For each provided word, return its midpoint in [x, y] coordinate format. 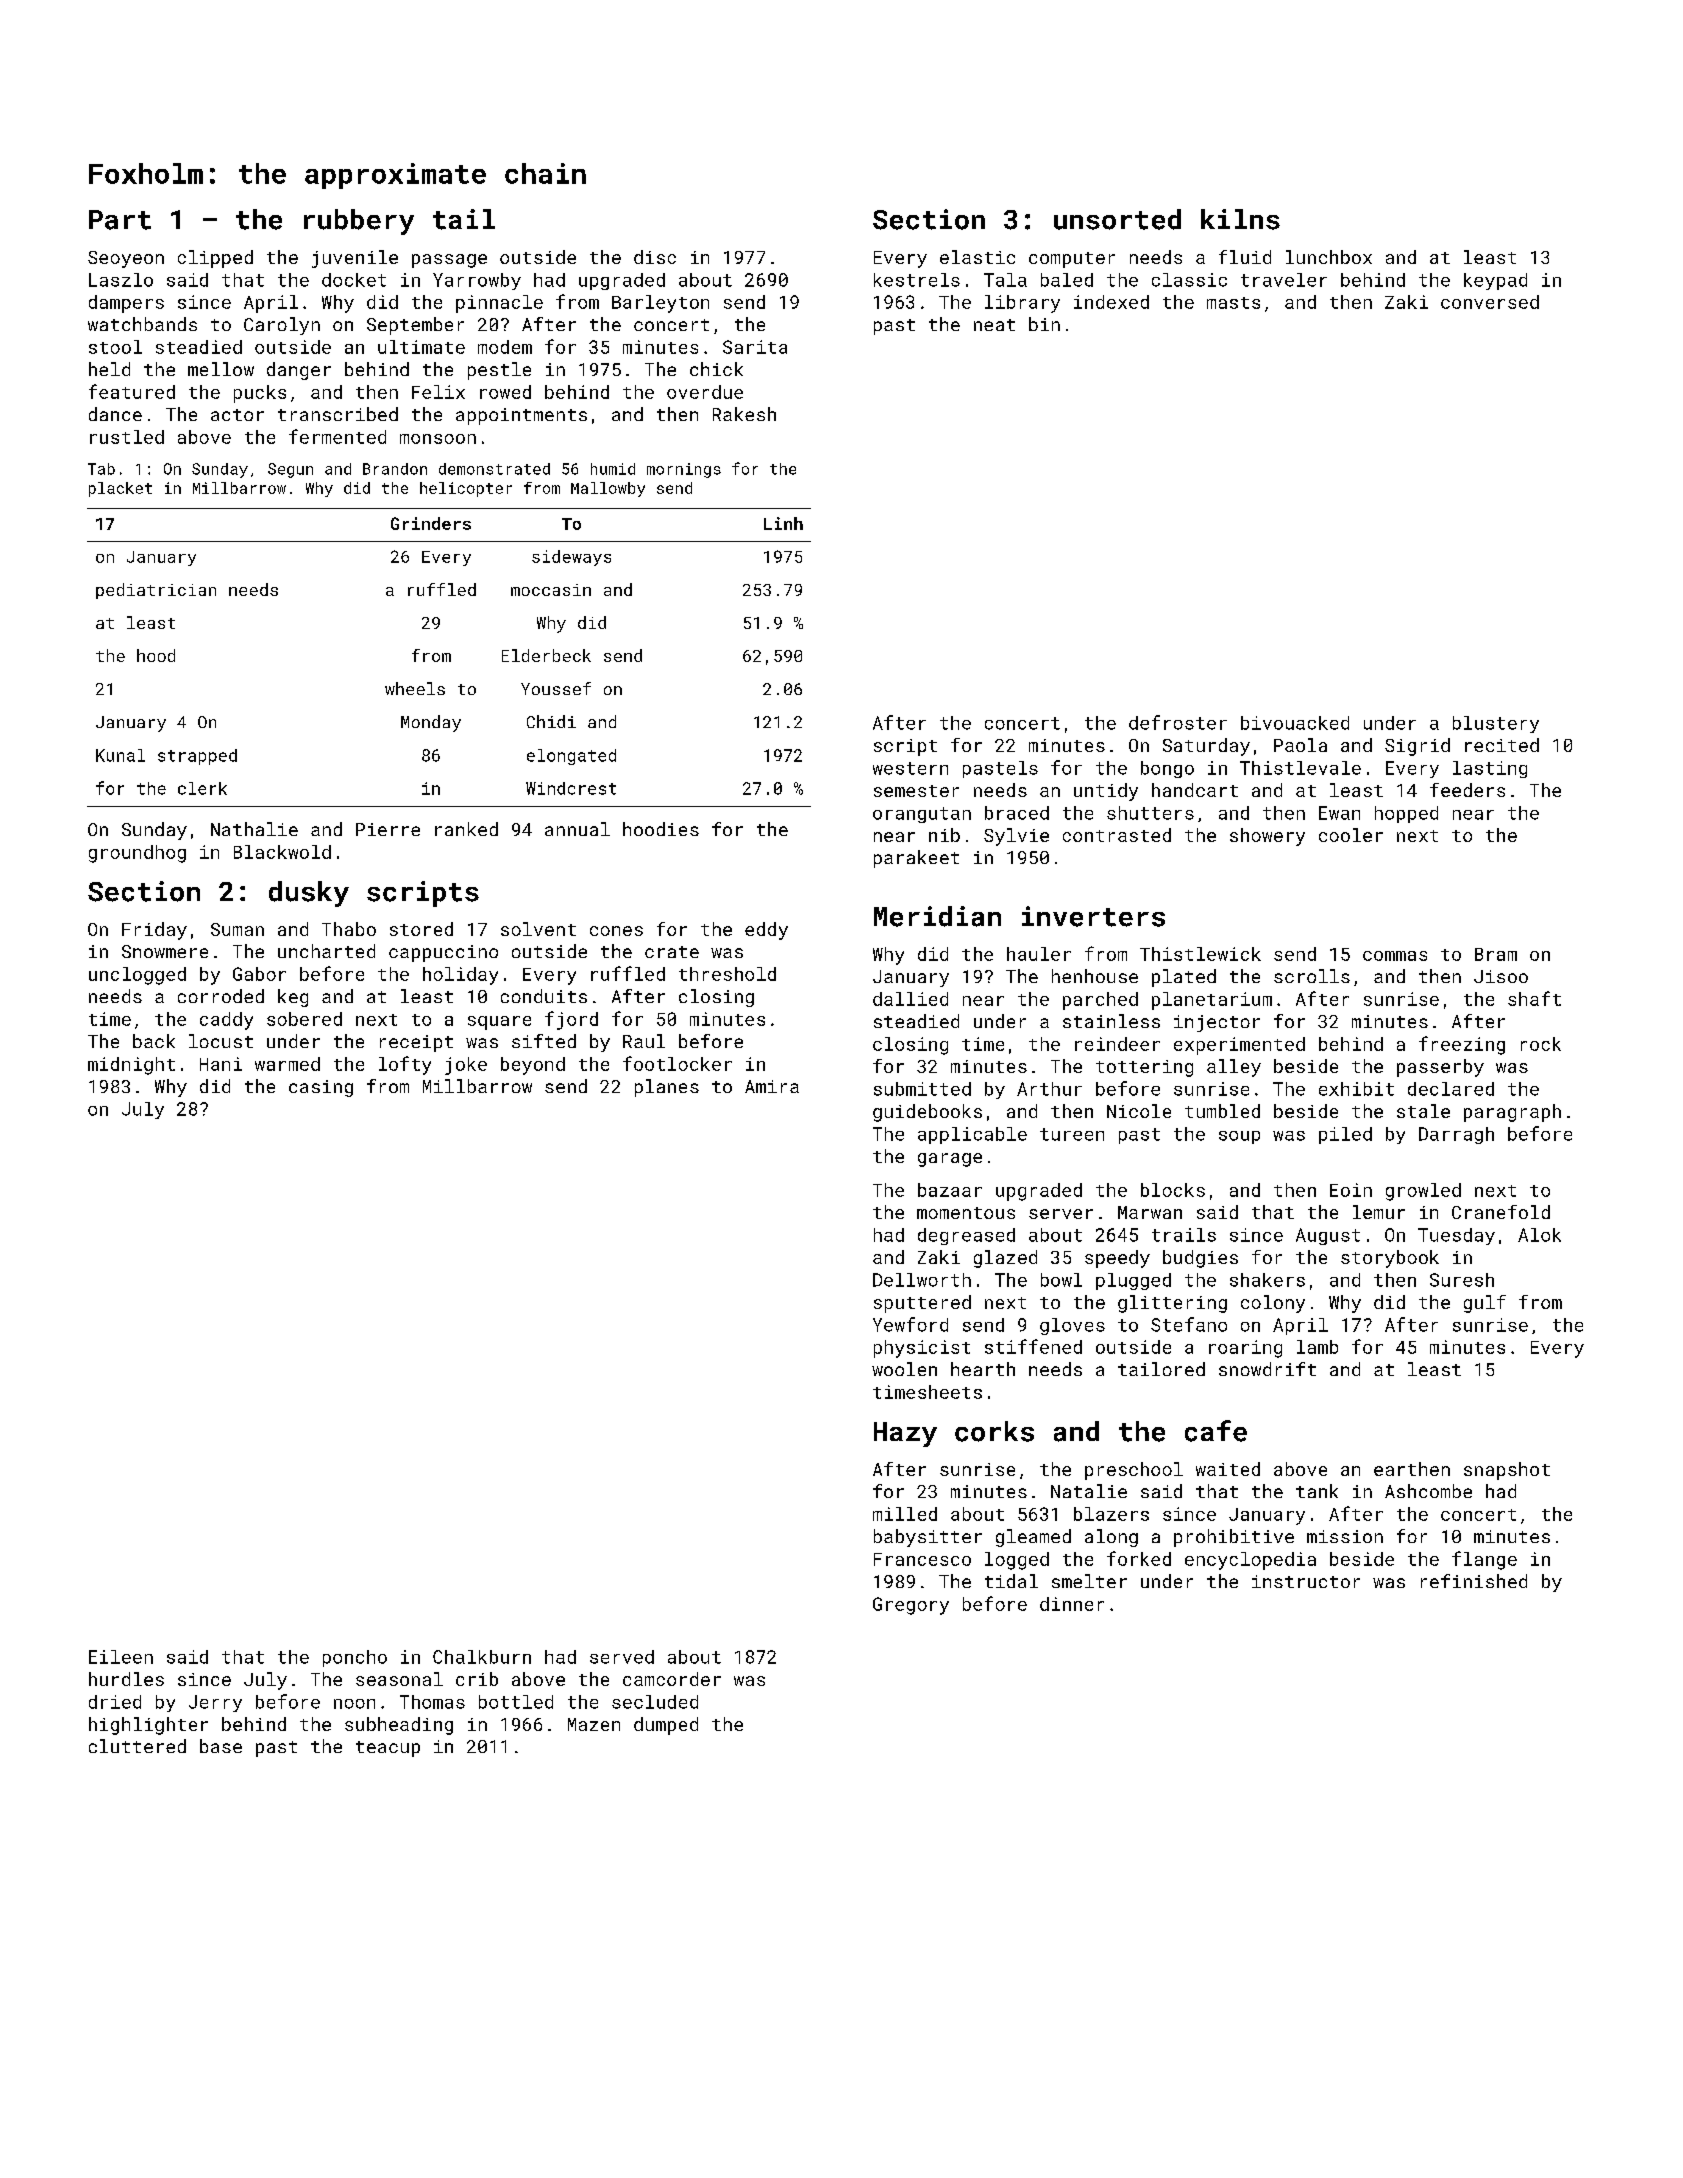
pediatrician [156, 591]
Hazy [905, 1434]
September [415, 326]
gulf [1485, 1304]
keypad [1495, 281]
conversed [1490, 302]
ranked [466, 829]
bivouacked [1295, 723]
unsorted [1117, 219]
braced [1017, 813]
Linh [783, 523]
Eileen [121, 1657]
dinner [1072, 1604]
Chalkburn [482, 1657]
